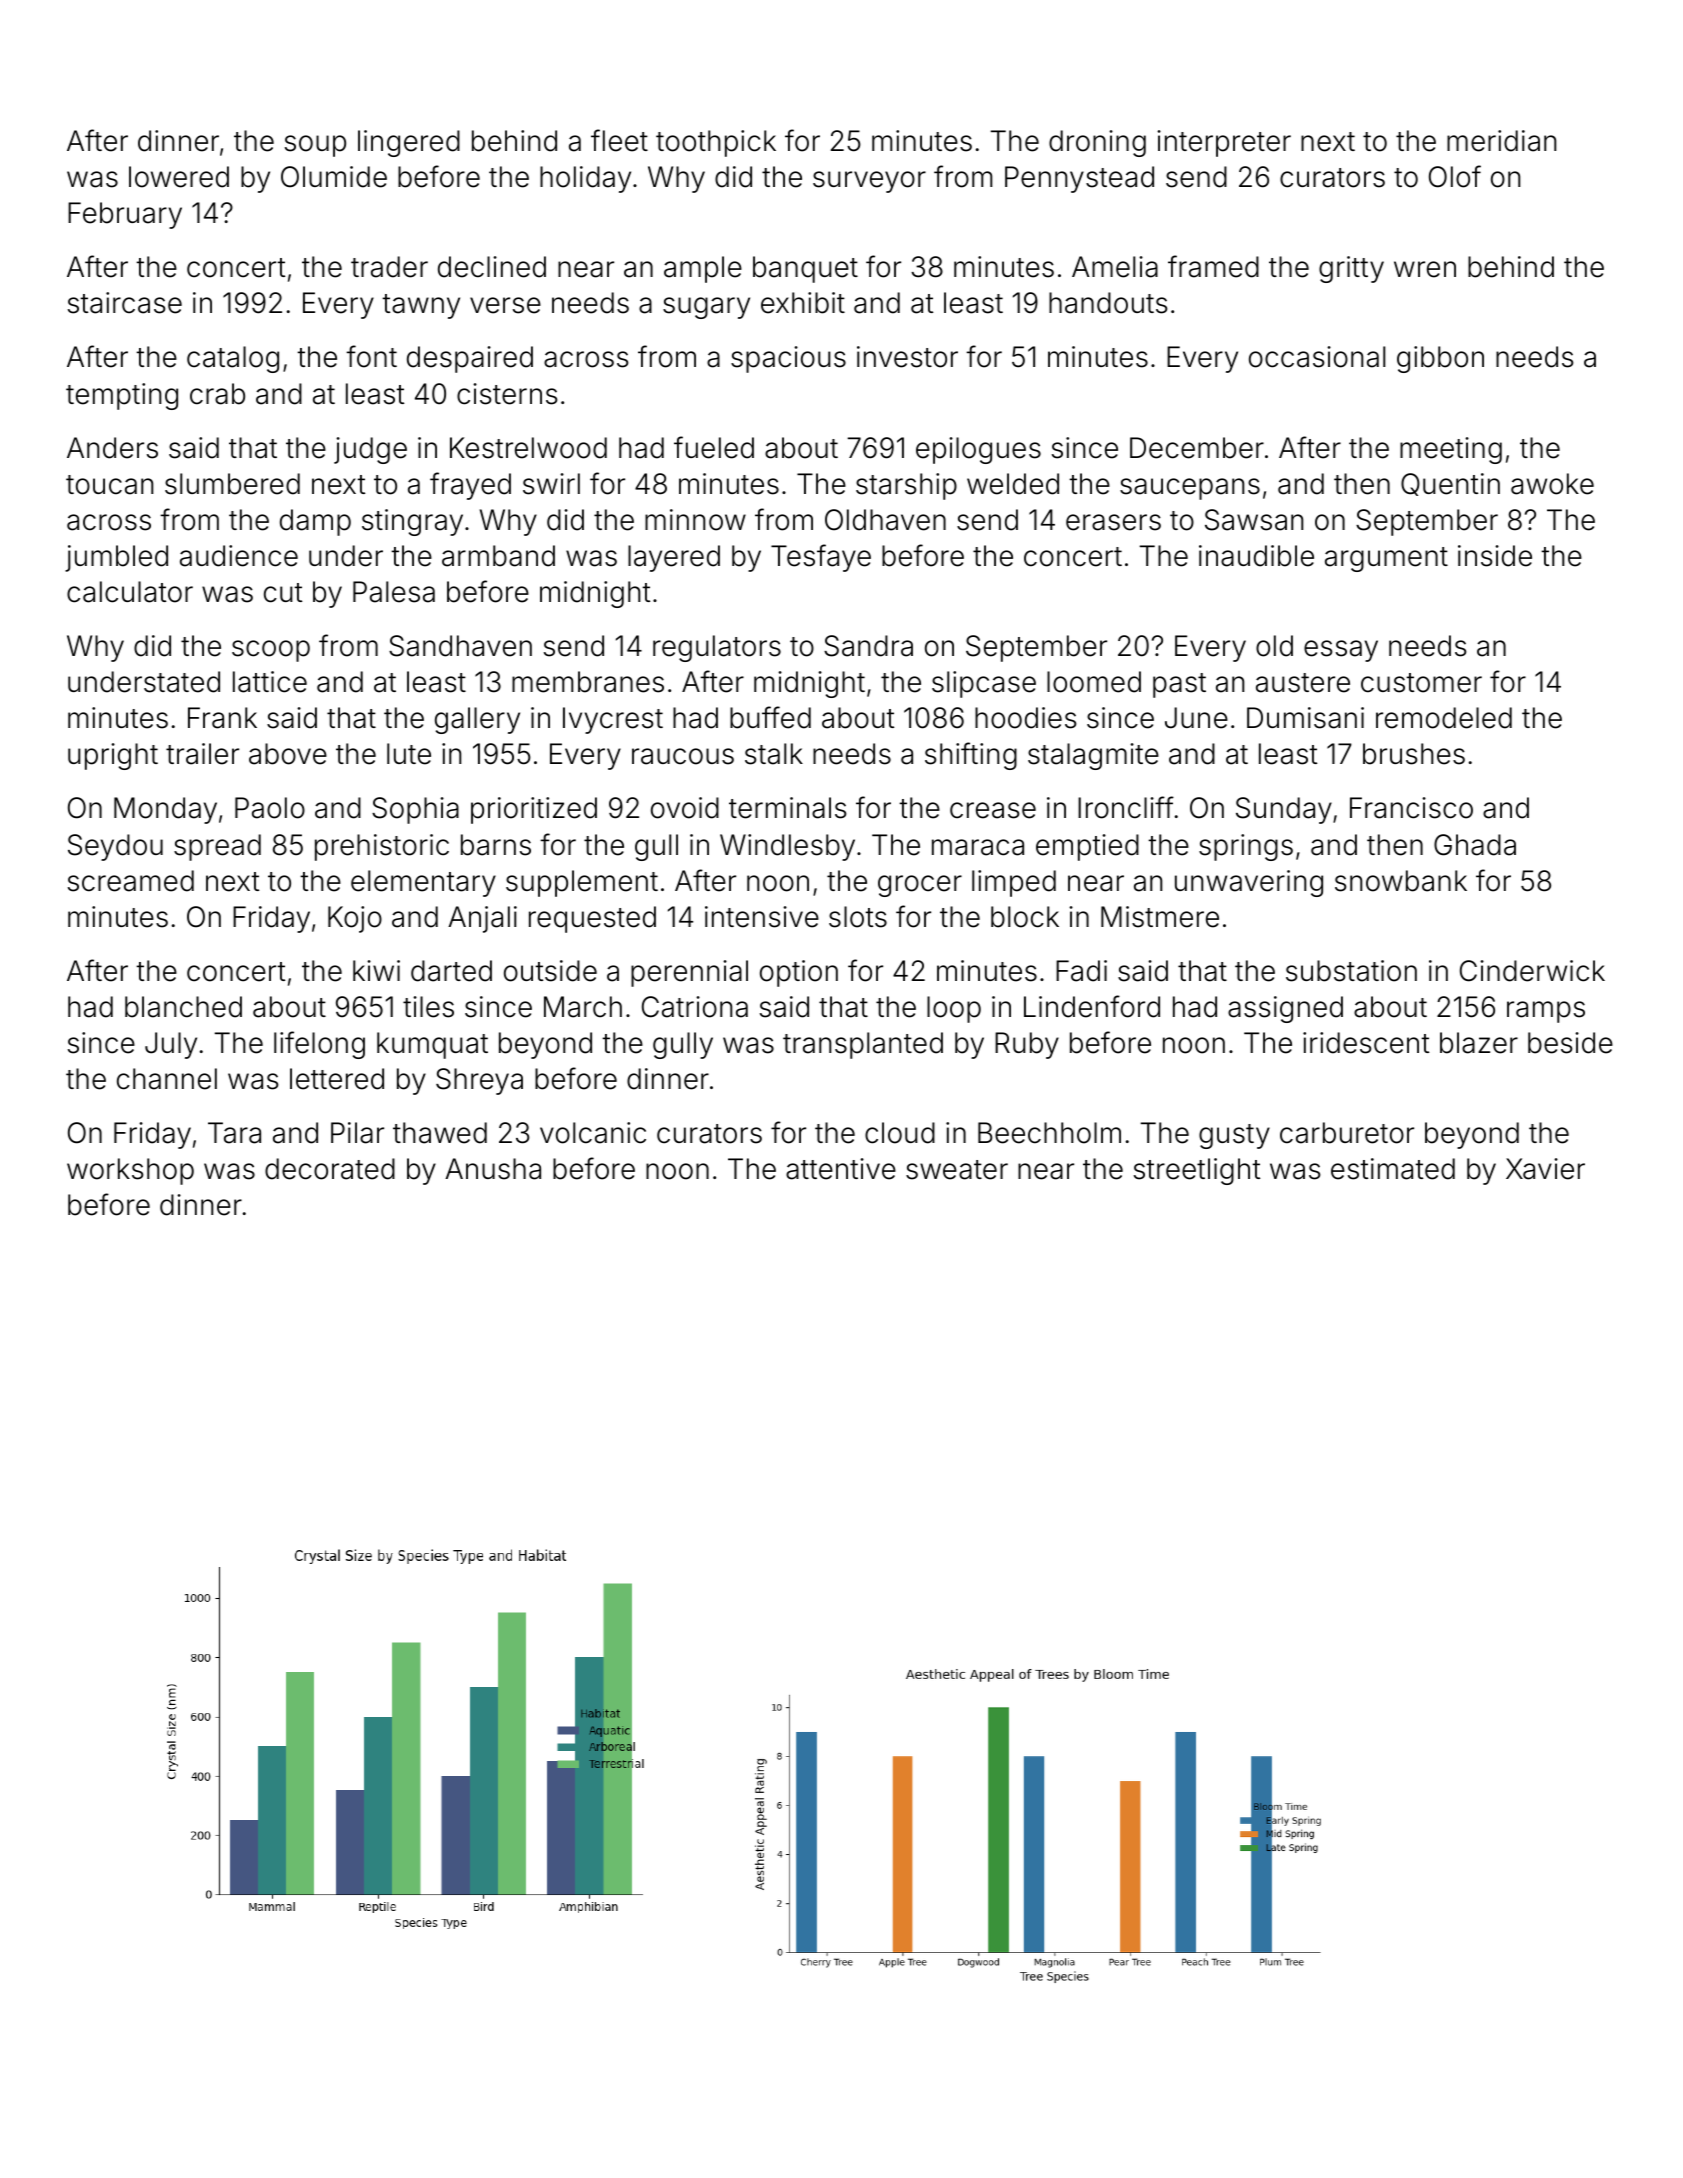  I want to click on ramps, so click(1546, 1012).
